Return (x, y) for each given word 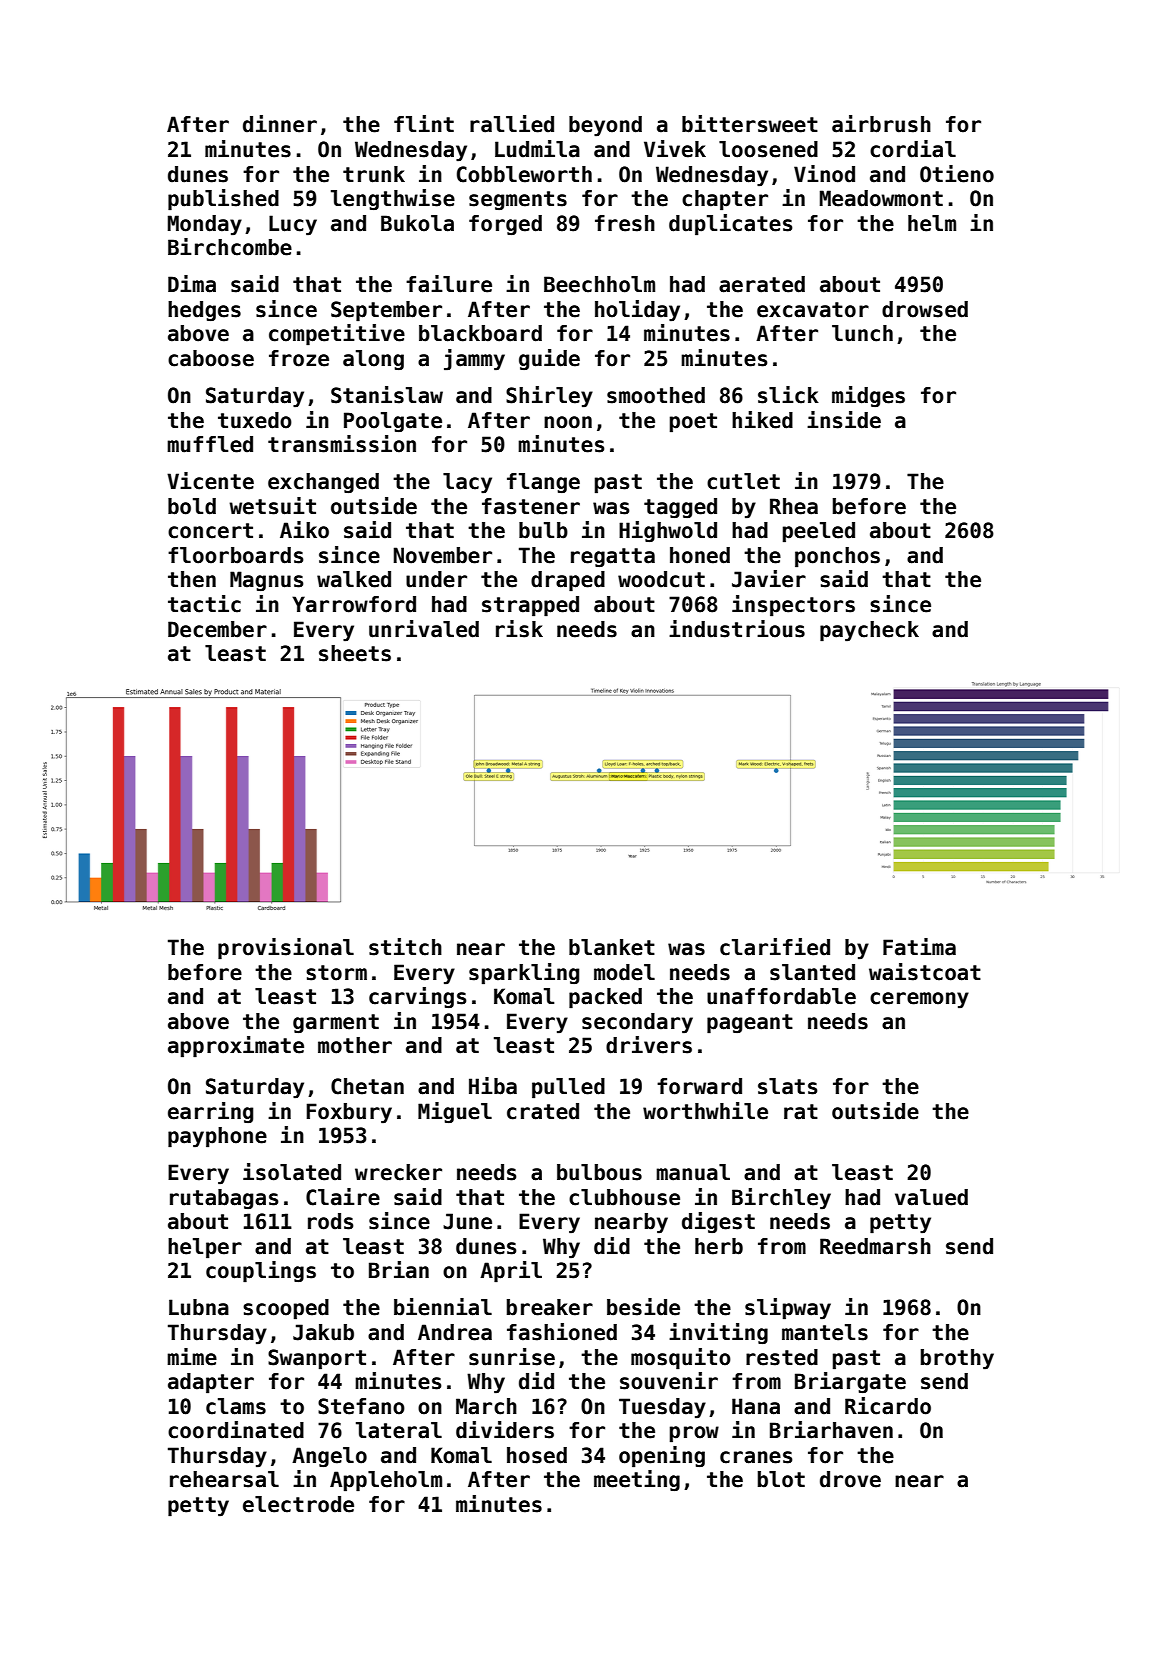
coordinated (236, 1430)
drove (850, 1479)
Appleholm (386, 1481)
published (223, 200)
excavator (813, 310)
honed (700, 555)
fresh (625, 223)
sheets (355, 653)
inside (844, 420)
